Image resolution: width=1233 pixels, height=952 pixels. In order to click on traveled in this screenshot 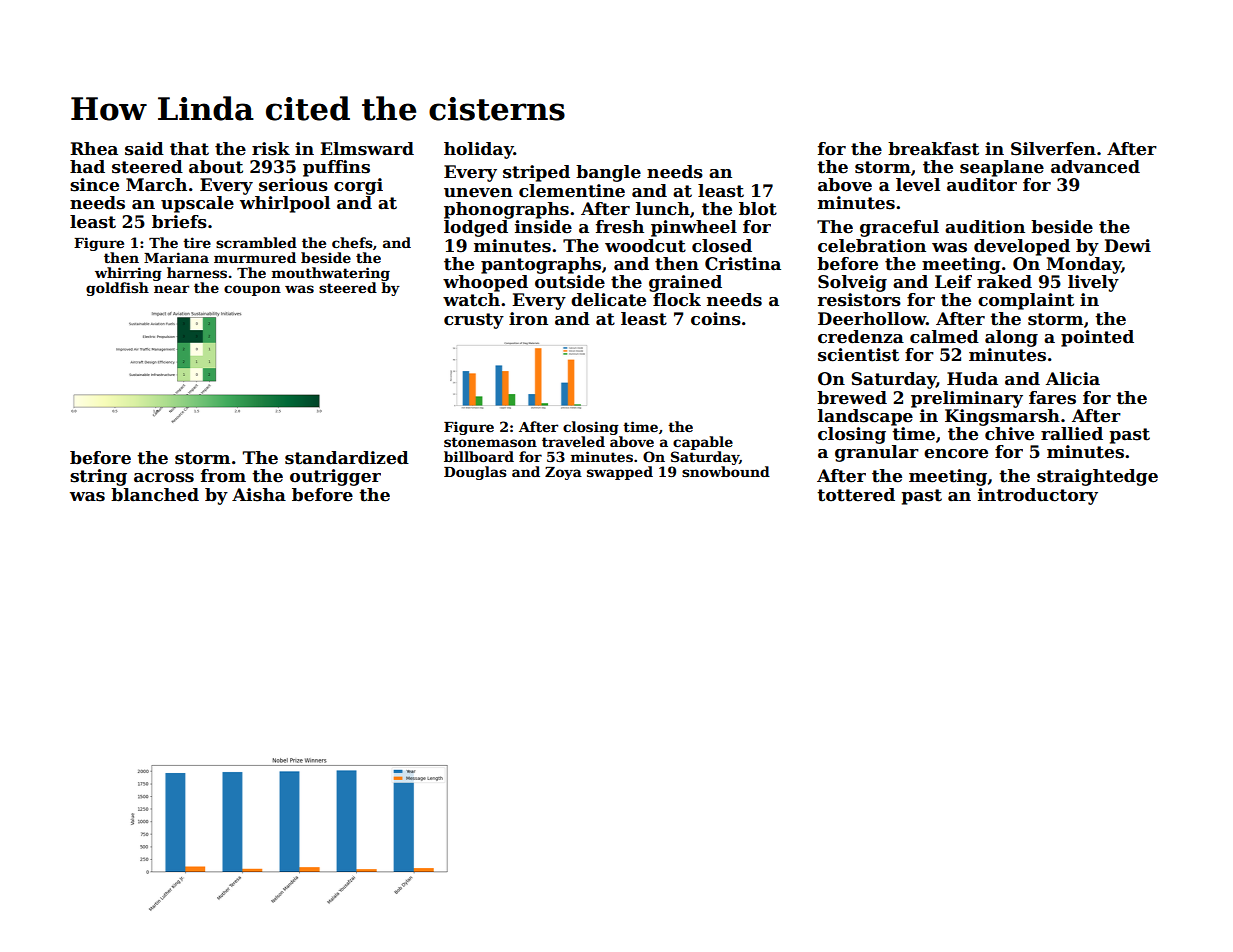, I will do `click(573, 441)`.
